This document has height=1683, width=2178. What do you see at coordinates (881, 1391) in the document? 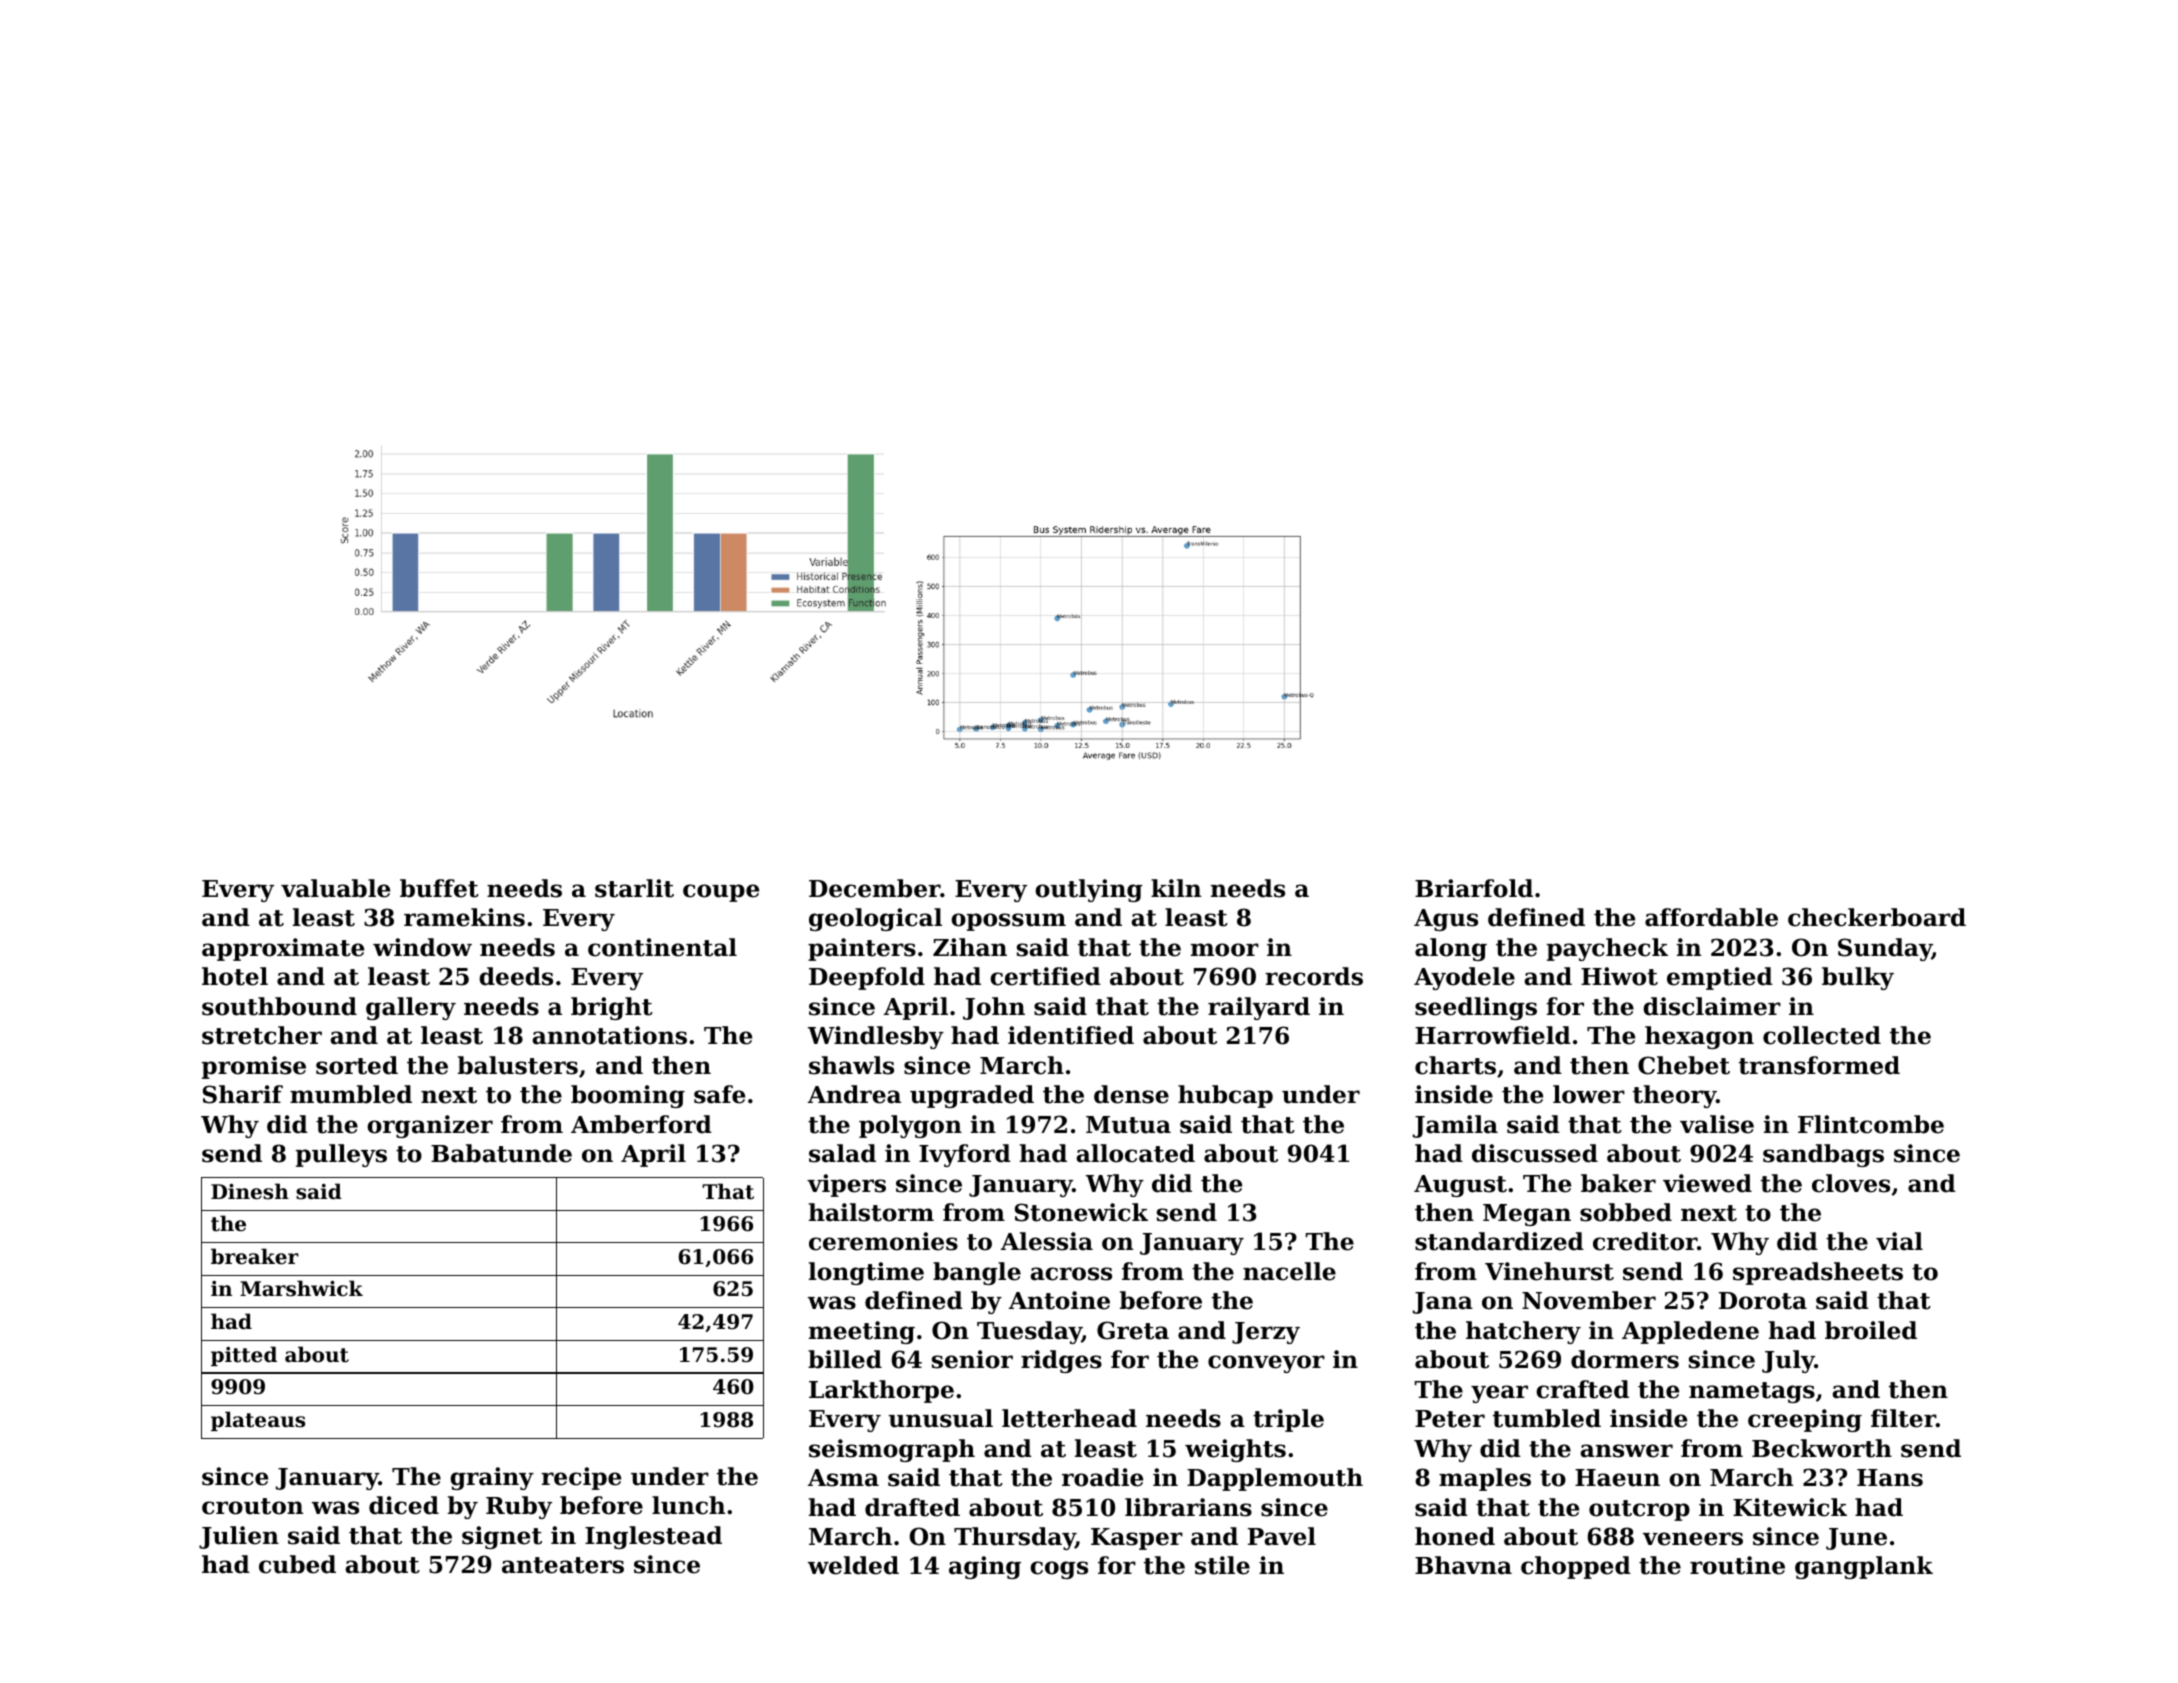
I see `Larkthorpe` at bounding box center [881, 1391].
